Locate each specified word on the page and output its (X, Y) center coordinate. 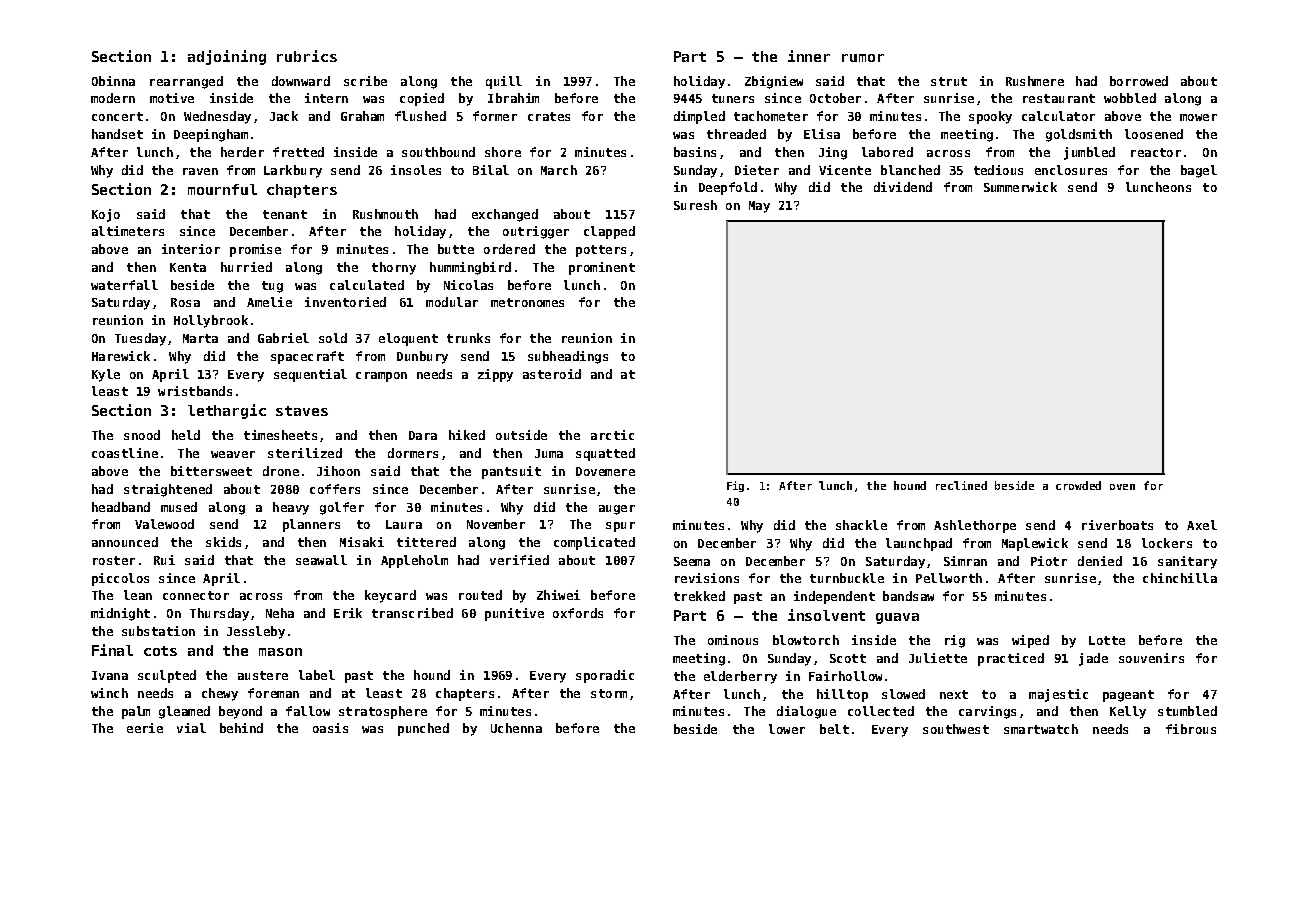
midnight (120, 614)
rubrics (307, 56)
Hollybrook (211, 321)
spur (620, 527)
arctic (612, 435)
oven (1122, 487)
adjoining (227, 57)
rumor (863, 58)
